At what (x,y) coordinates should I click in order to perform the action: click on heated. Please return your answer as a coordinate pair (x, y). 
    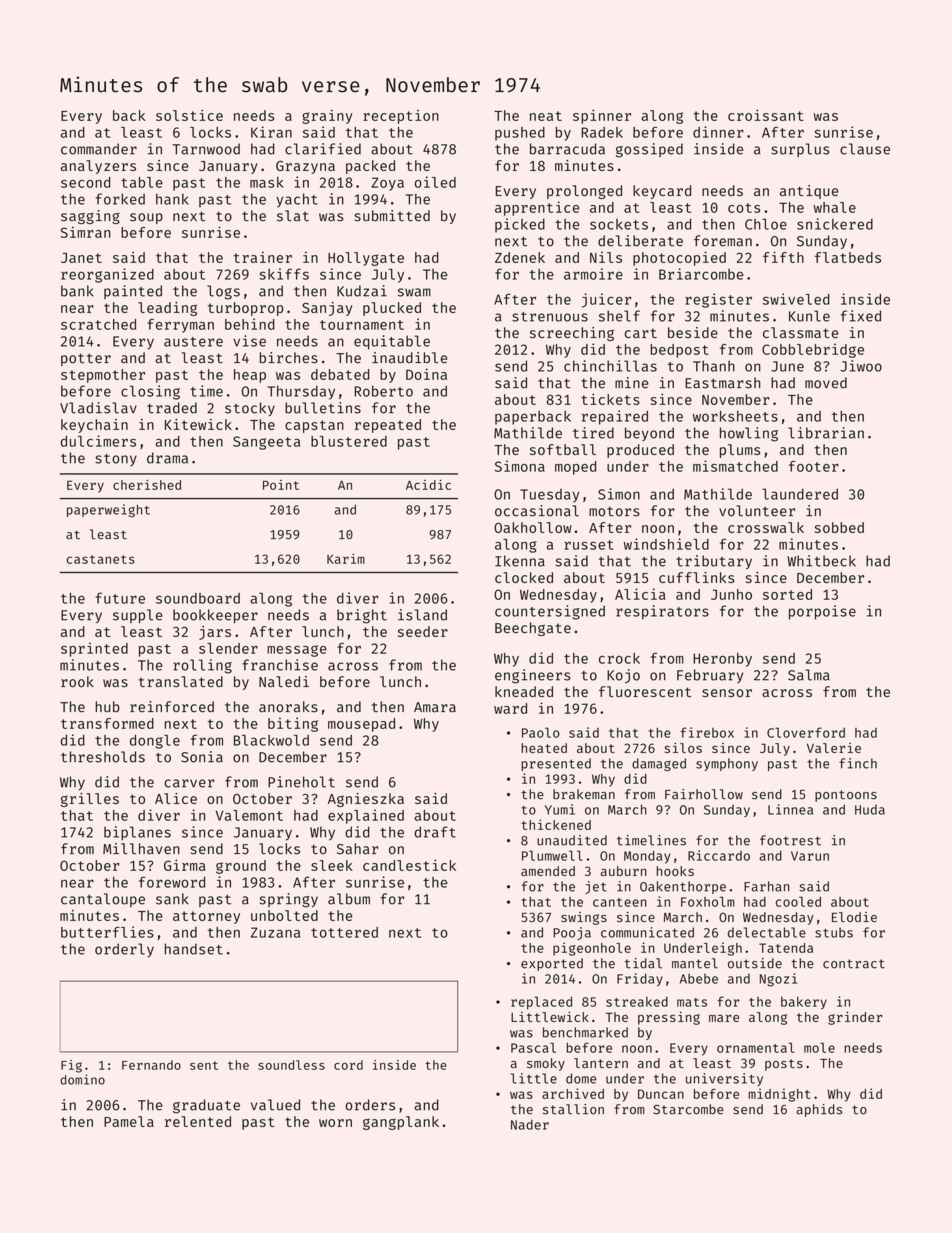
    Looking at the image, I should click on (544, 748).
